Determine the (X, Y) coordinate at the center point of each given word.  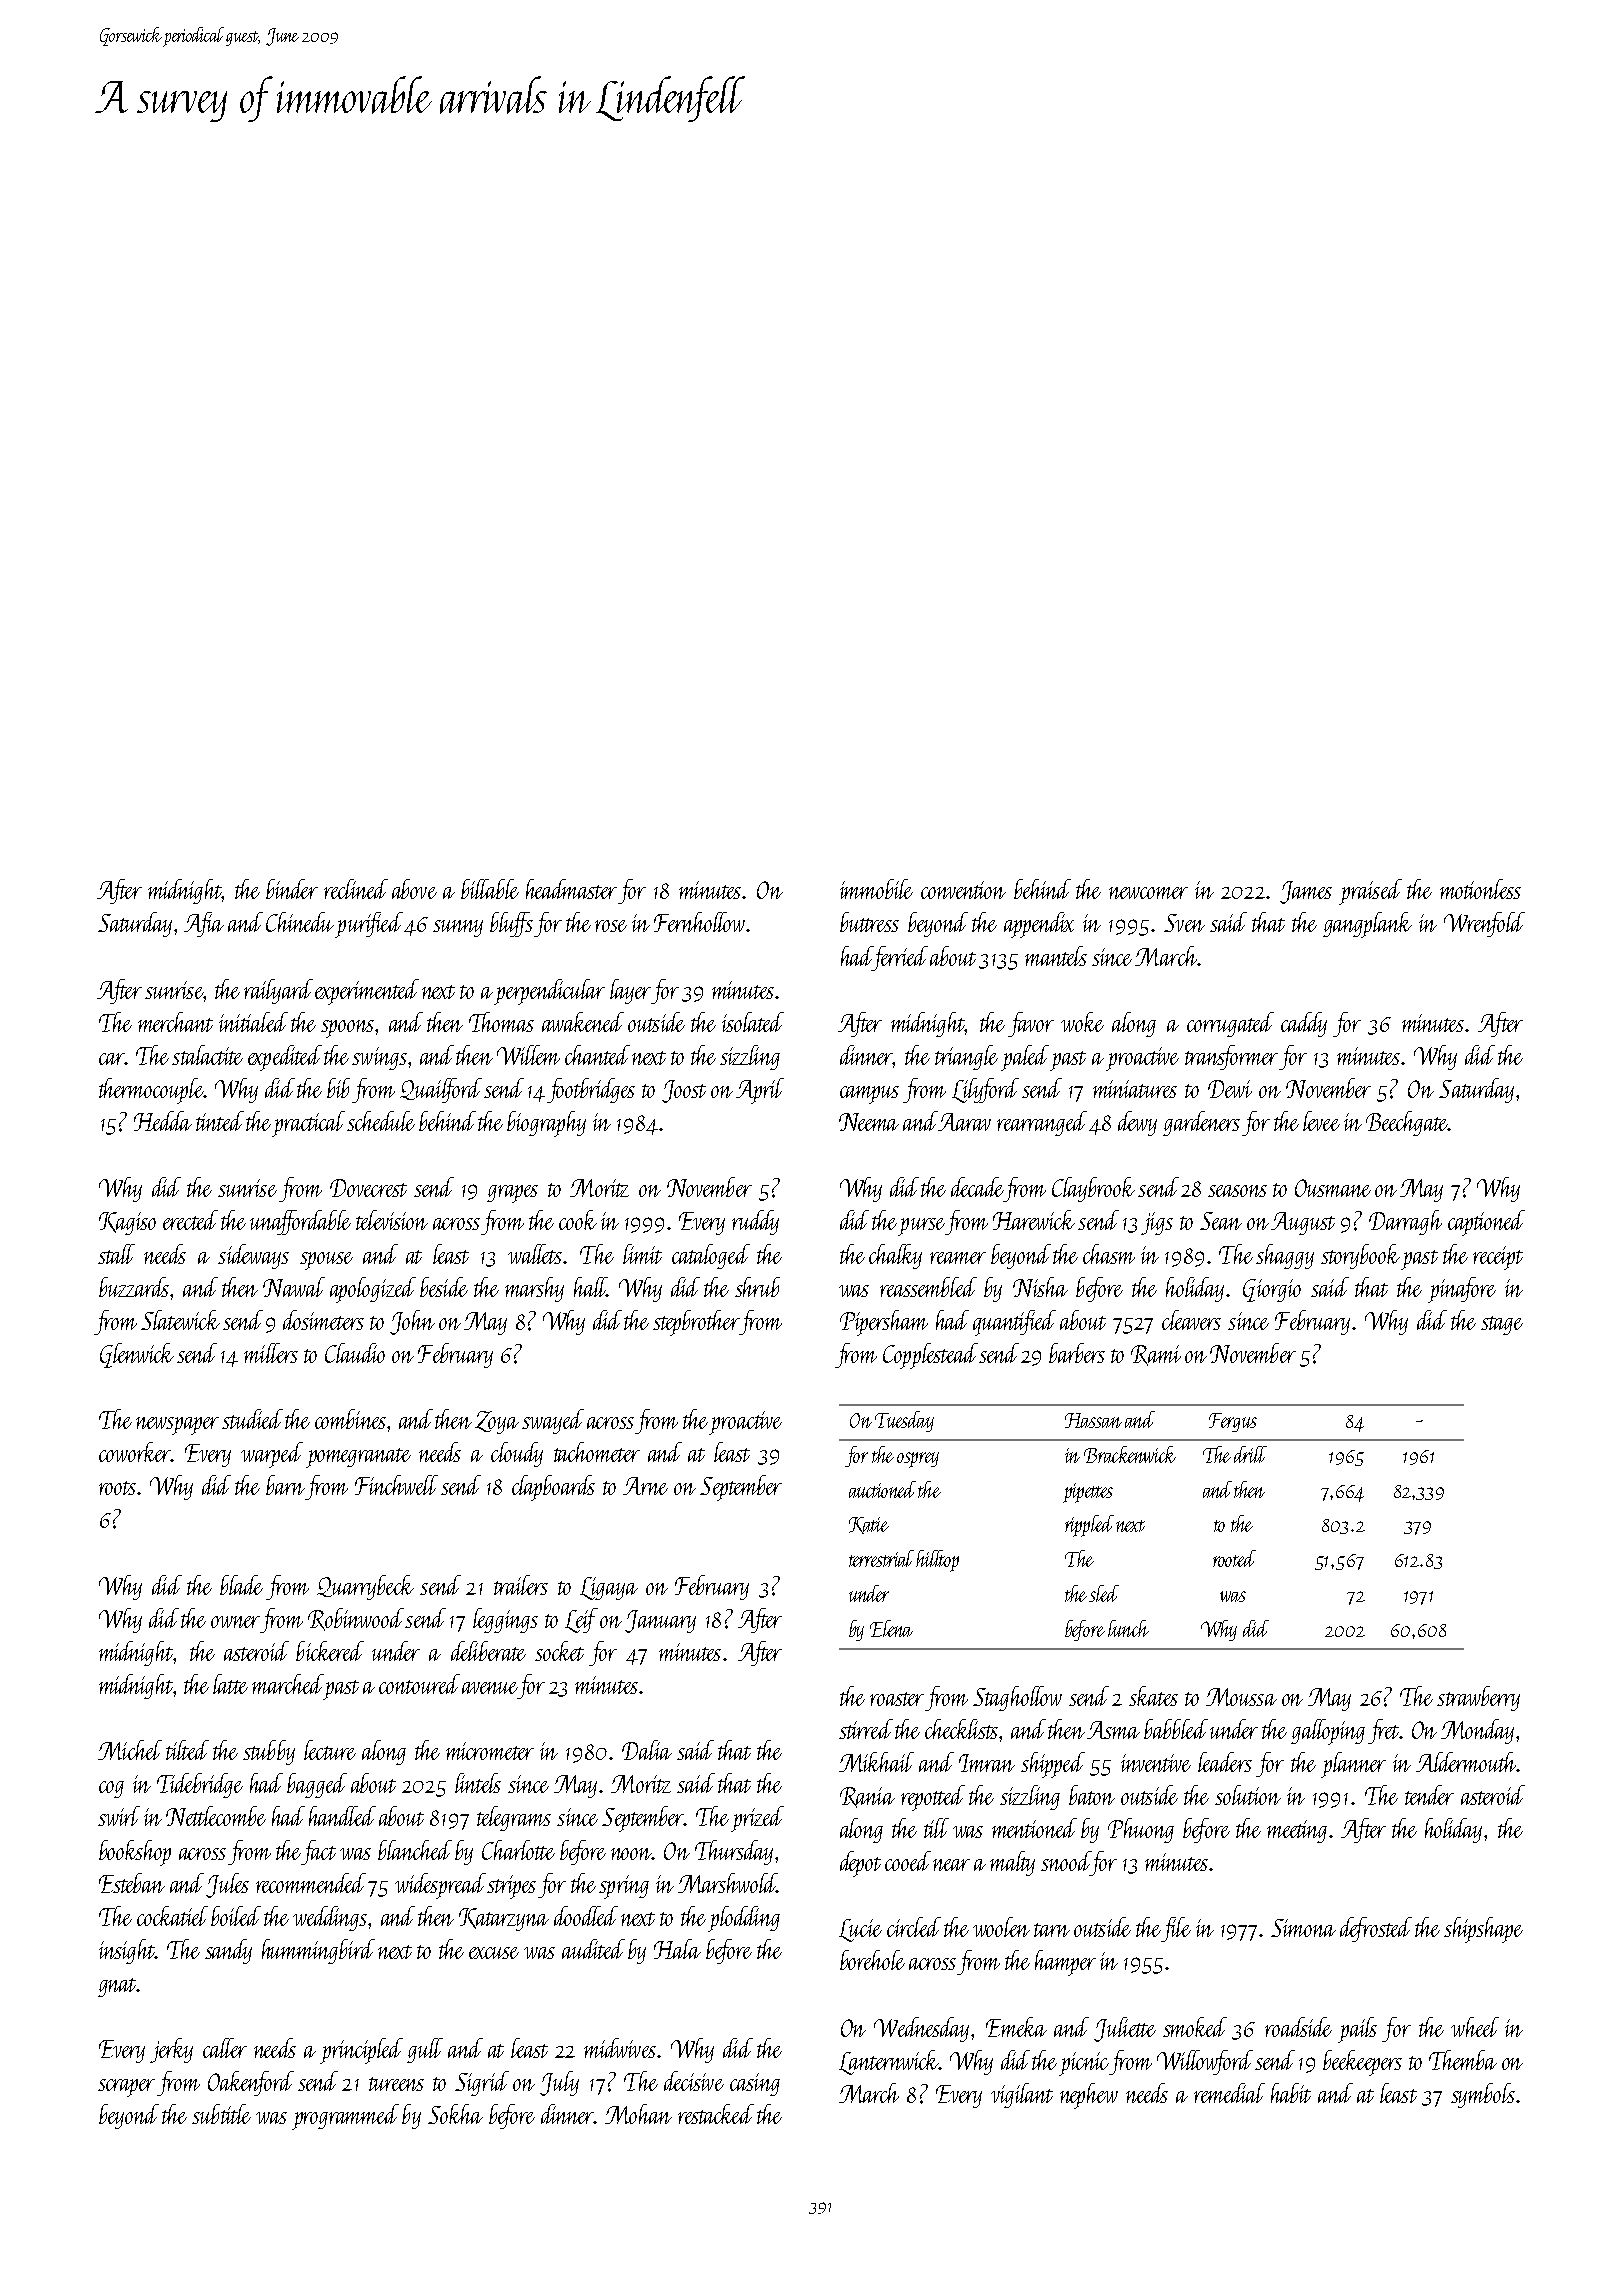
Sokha (455, 2114)
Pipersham (884, 1323)
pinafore (1462, 1290)
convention (963, 890)
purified (369, 925)
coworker (134, 1452)
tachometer (597, 1452)
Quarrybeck (365, 1587)
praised (1370, 892)
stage (1502, 1325)
